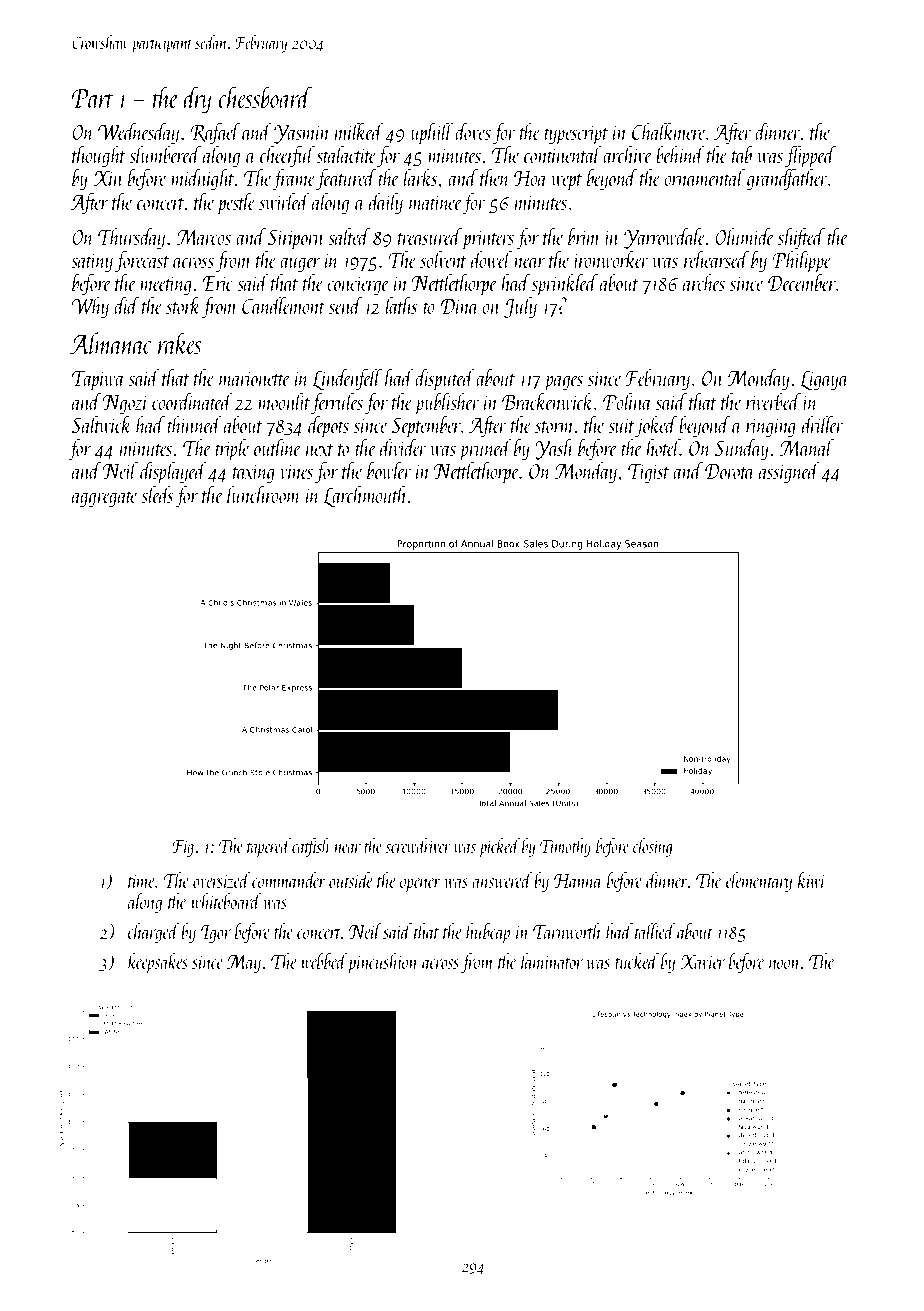 The width and height of the screenshot is (924, 1311). What do you see at coordinates (418, 845) in the screenshot?
I see `screwdriver` at bounding box center [418, 845].
